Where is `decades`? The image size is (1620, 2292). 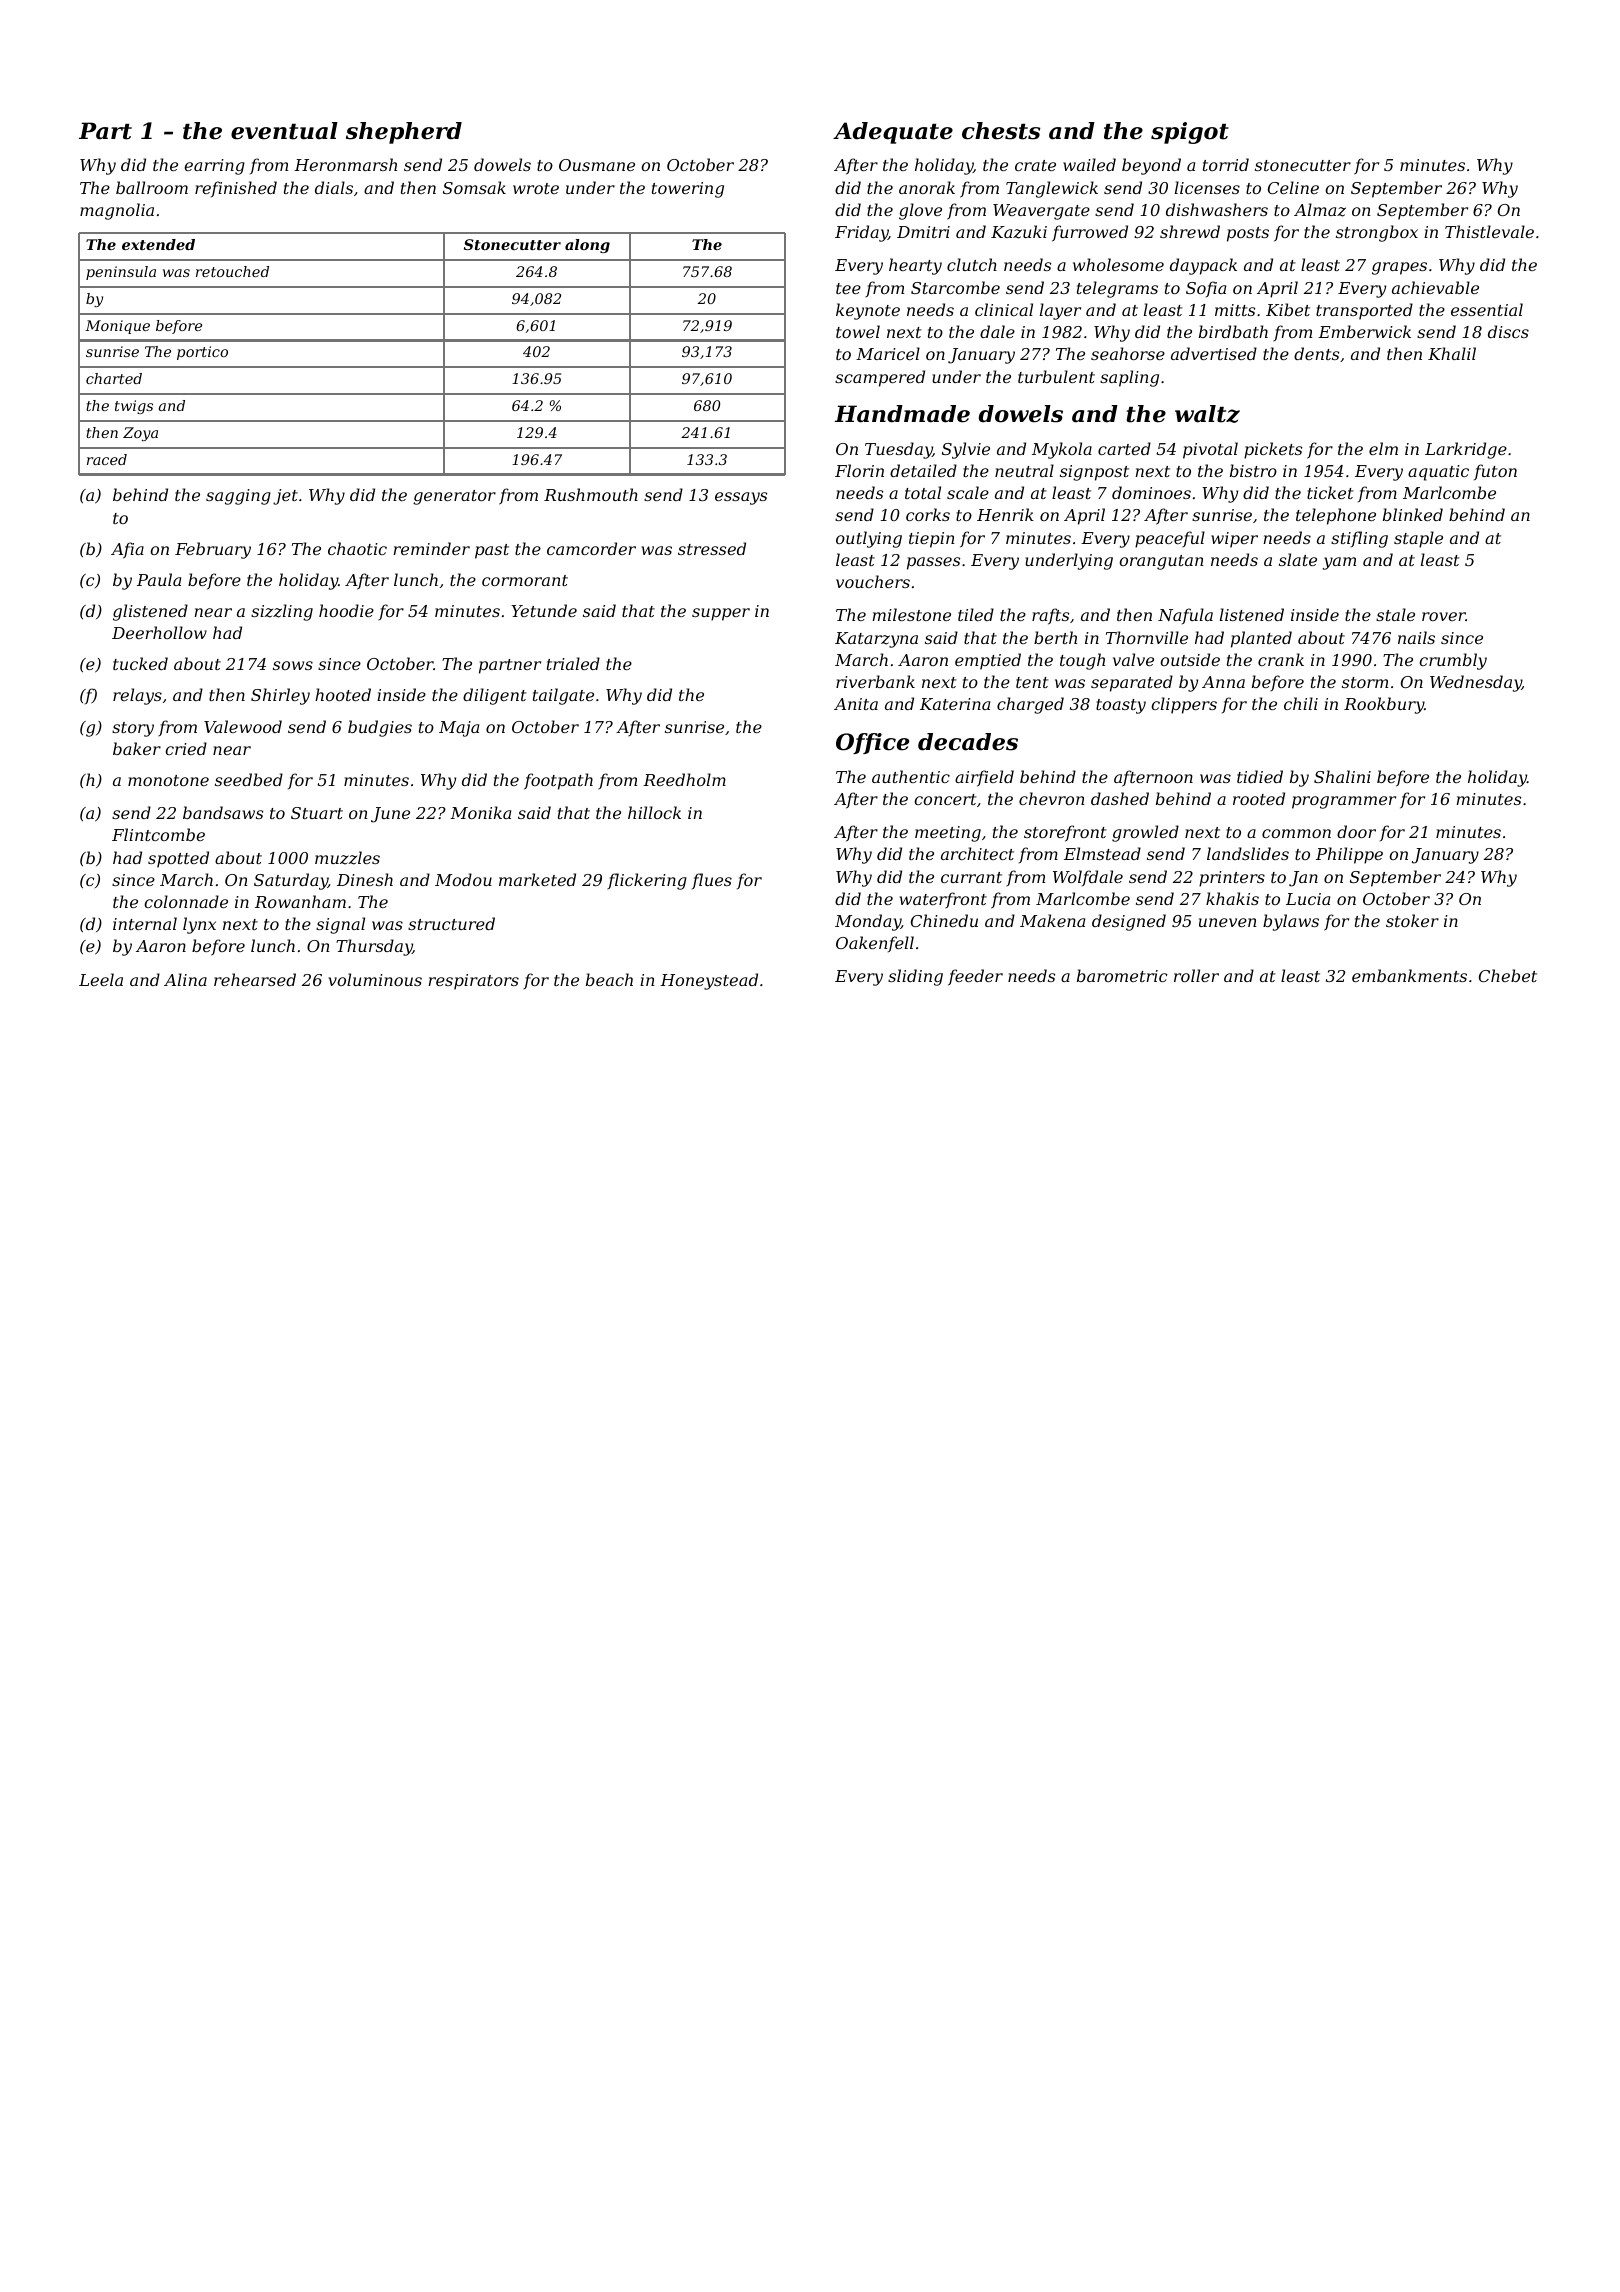
decades is located at coordinates (968, 742).
